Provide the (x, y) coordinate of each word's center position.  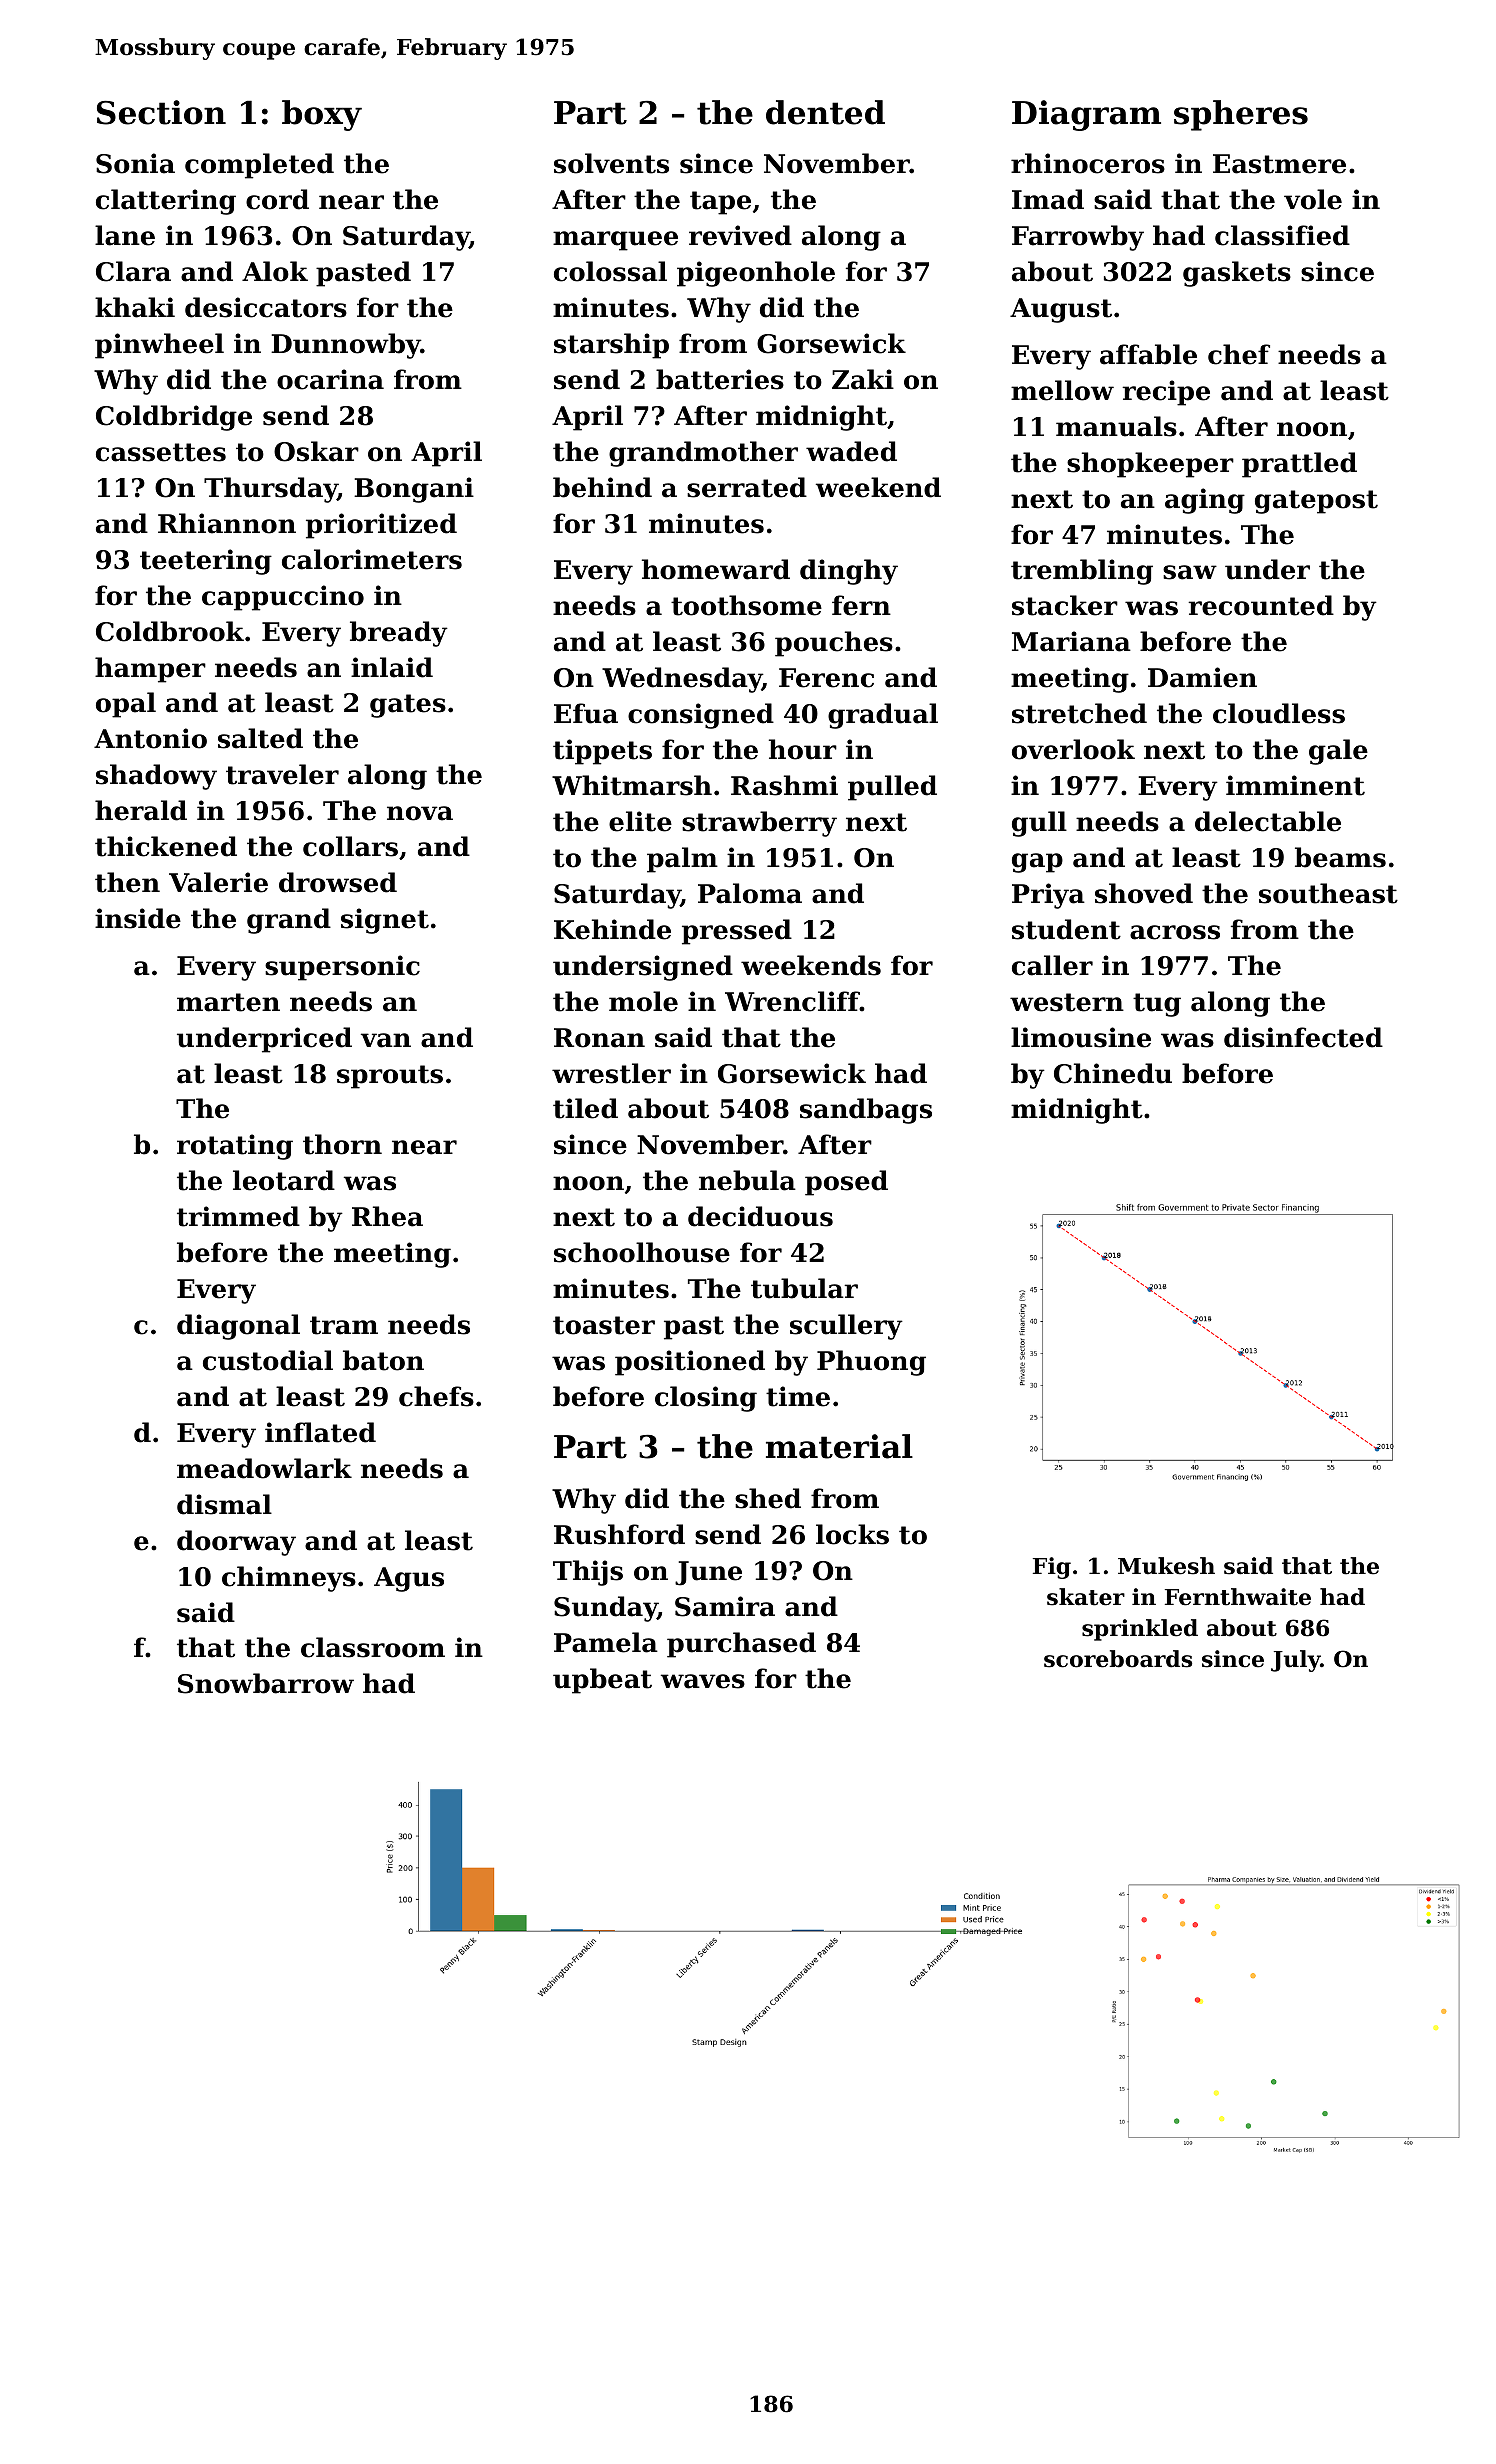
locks (852, 1534)
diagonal (238, 1327)
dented (825, 112)
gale (1338, 752)
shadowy (156, 777)
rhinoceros (1088, 163)
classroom (373, 1647)
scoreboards (1118, 1659)
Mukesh (1166, 1566)
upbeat (602, 1681)
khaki (135, 307)
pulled (892, 788)
